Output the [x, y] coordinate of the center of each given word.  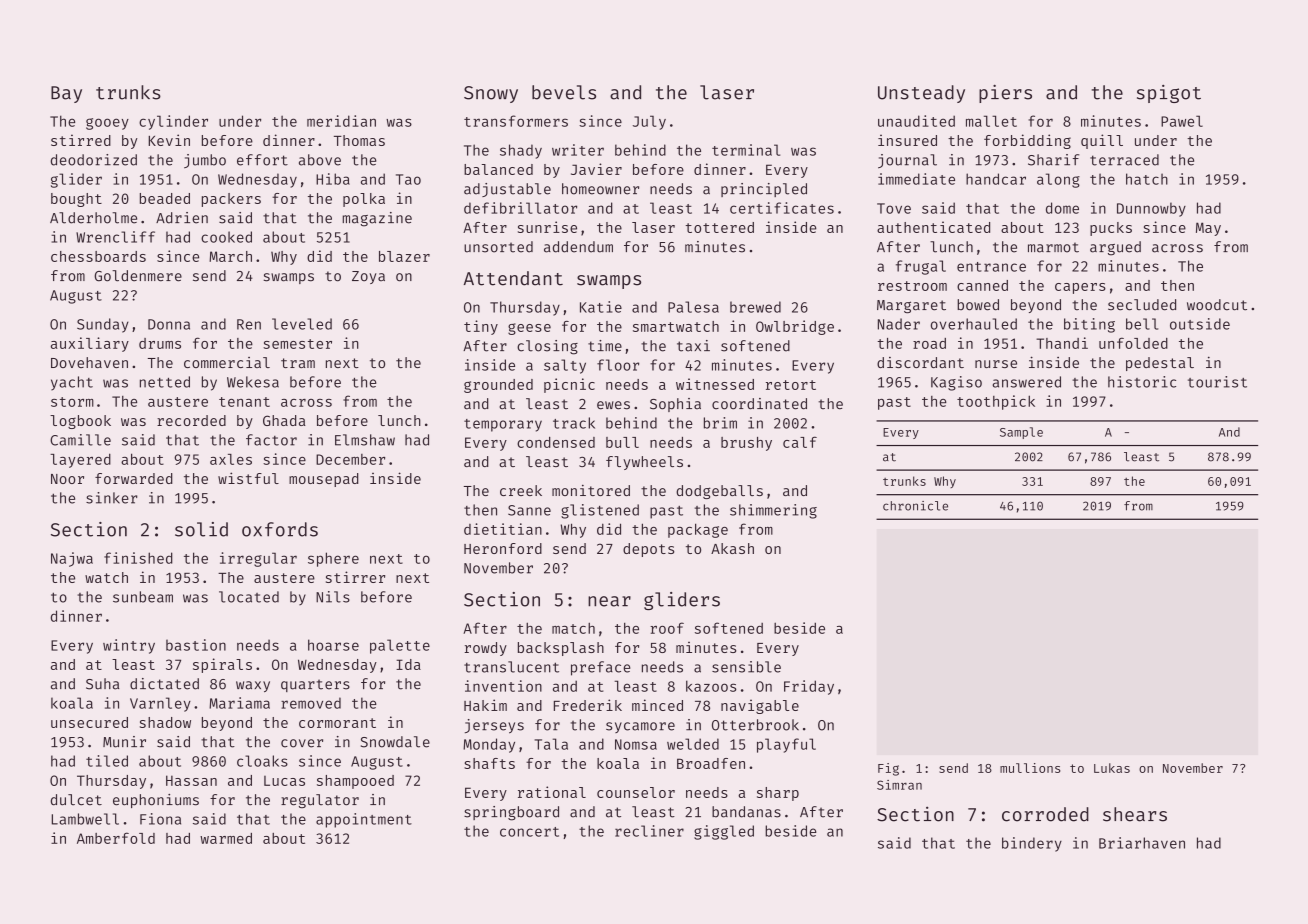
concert [529, 832]
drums [160, 343]
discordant [920, 362]
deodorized [94, 160]
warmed [226, 838]
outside [1200, 324]
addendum [578, 247]
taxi [693, 346]
